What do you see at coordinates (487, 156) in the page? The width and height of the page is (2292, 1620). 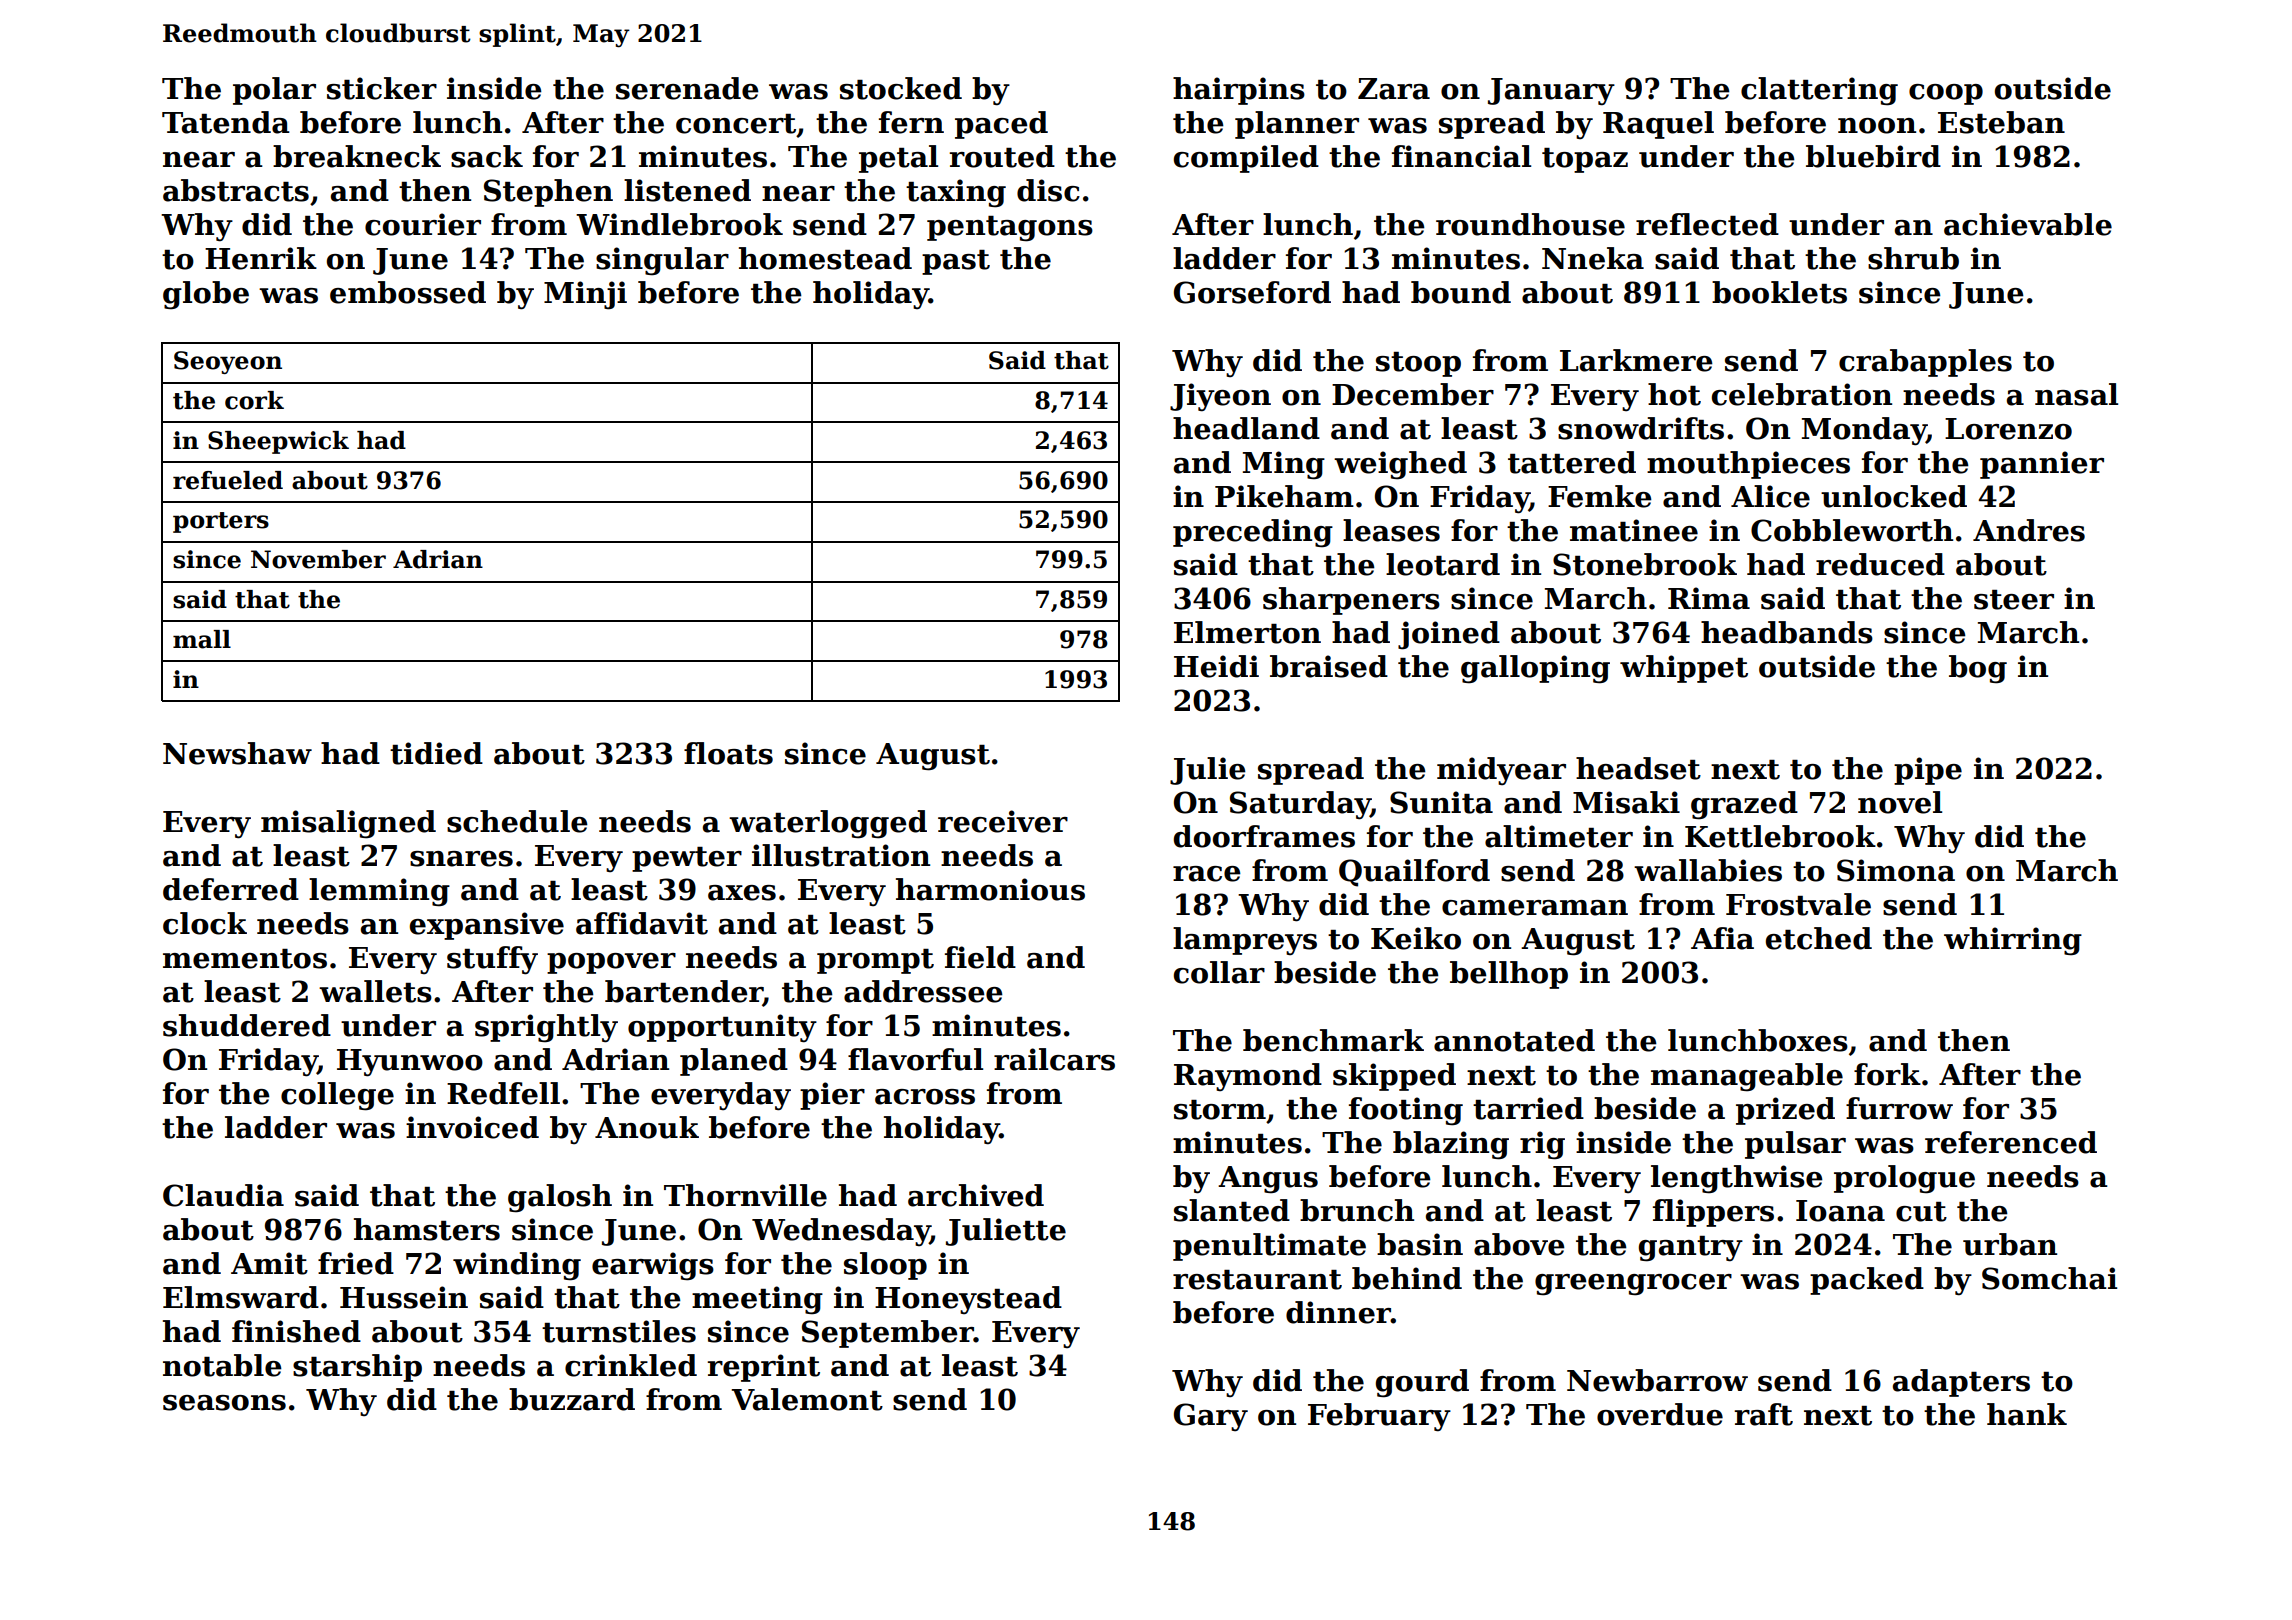 I see `sack` at bounding box center [487, 156].
